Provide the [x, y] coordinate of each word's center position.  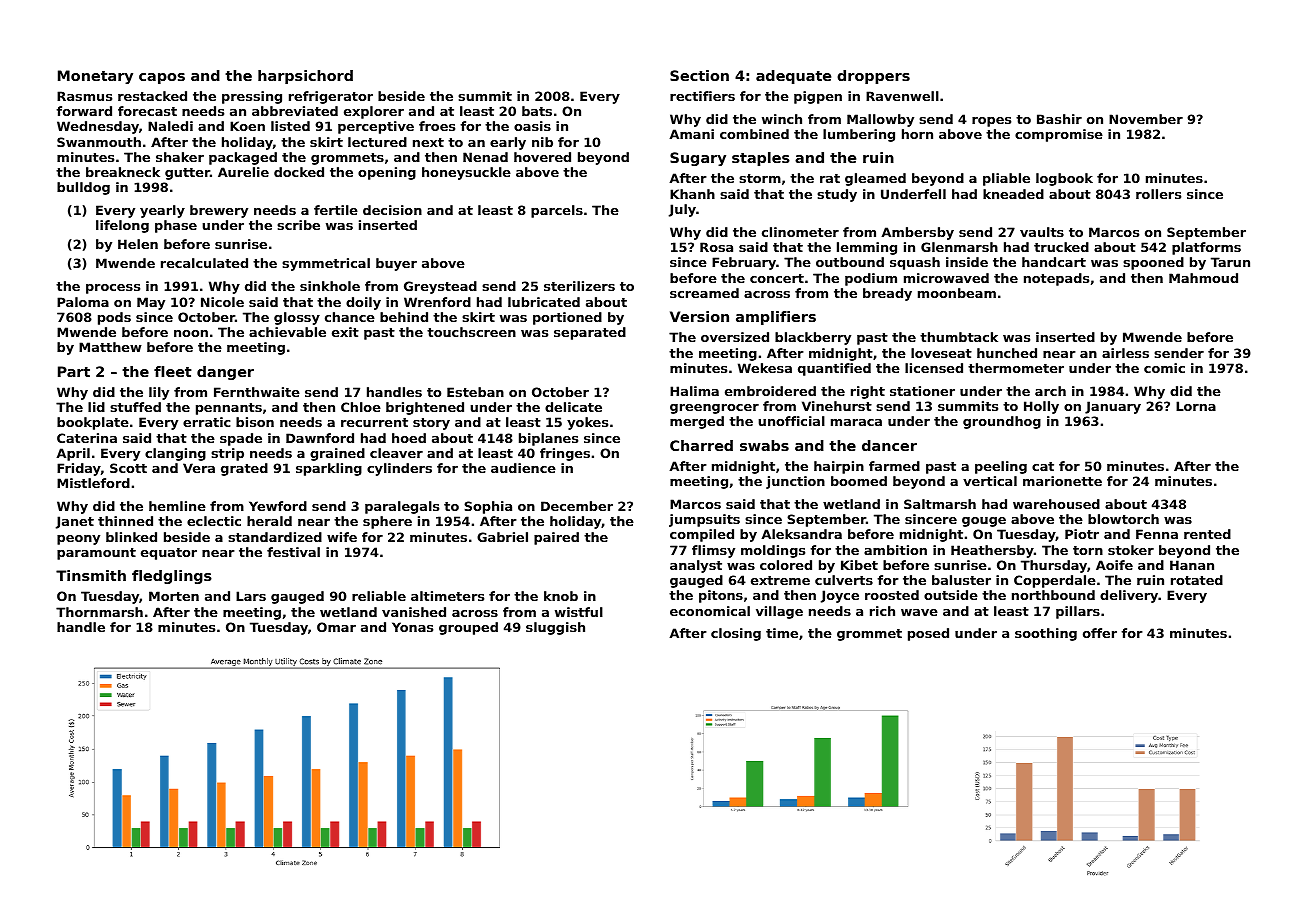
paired [556, 538]
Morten [174, 596]
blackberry [813, 338]
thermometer [1016, 368]
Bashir [1059, 119]
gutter [187, 174]
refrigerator [331, 97]
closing [736, 634]
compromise [1059, 135]
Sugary [698, 159]
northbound [1053, 595]
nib [542, 142]
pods [114, 318]
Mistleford [93, 483]
